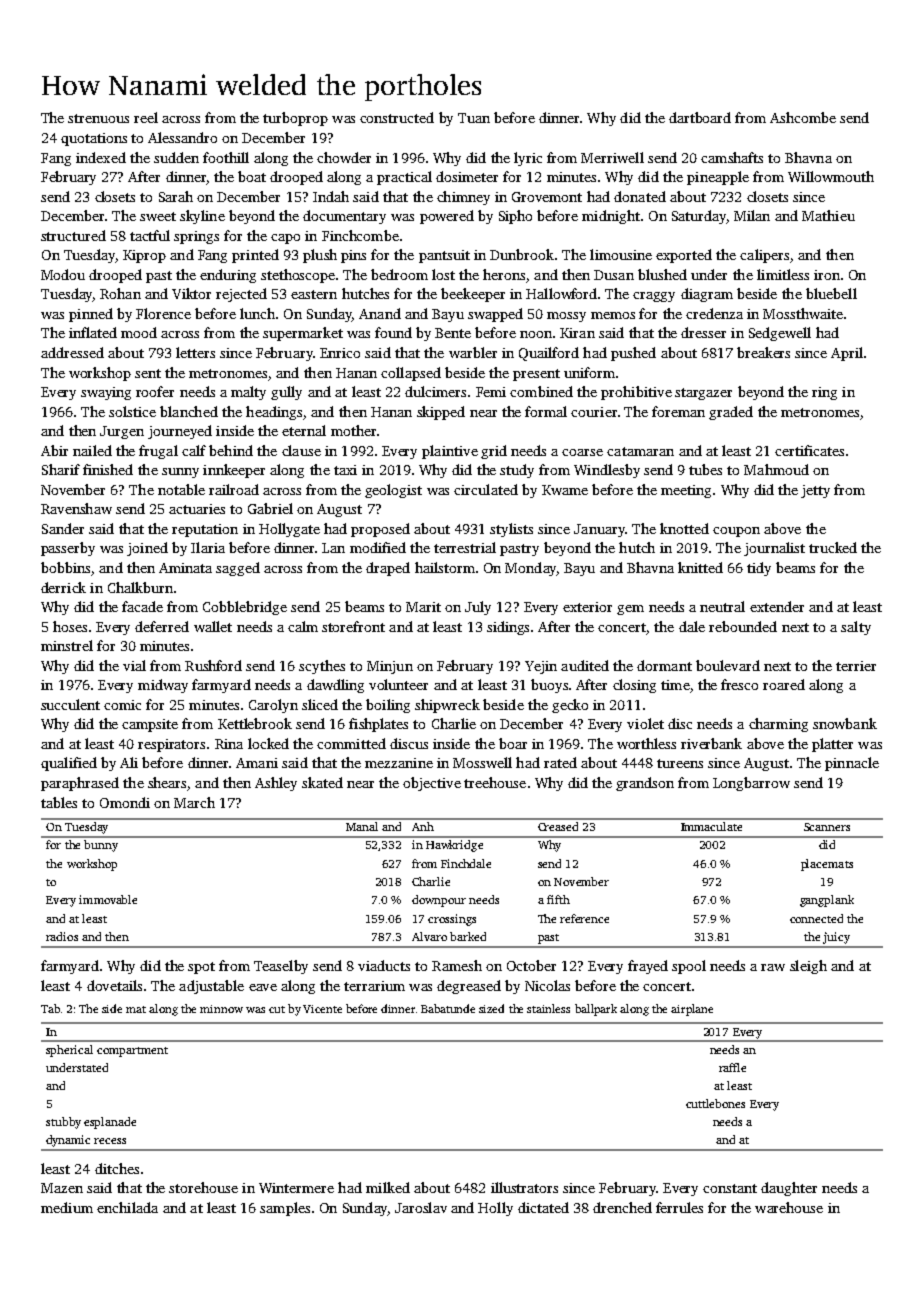  Describe the element at coordinates (127, 1207) in the document. I see `enchilada` at that location.
